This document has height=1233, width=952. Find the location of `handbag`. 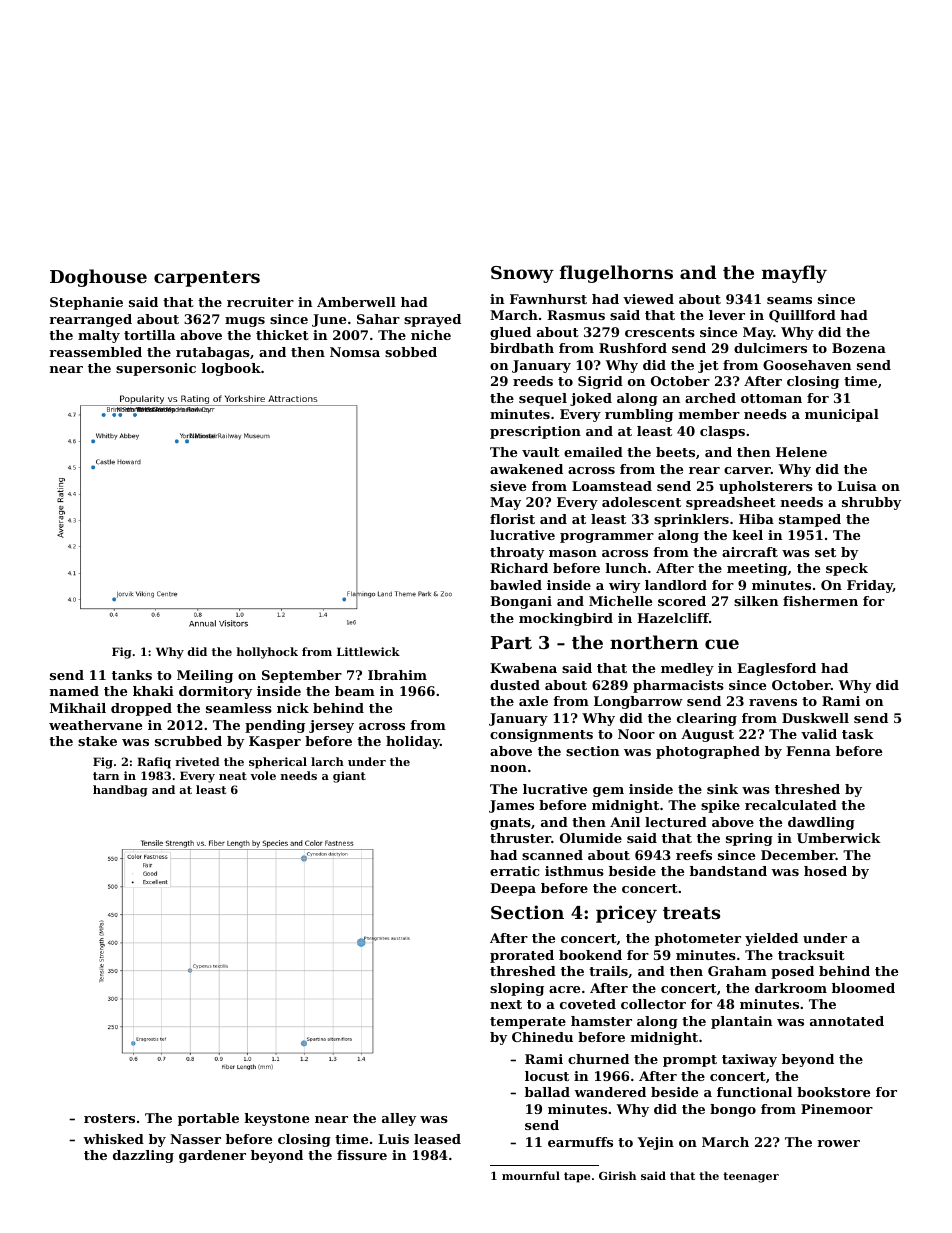

handbag is located at coordinates (120, 791).
